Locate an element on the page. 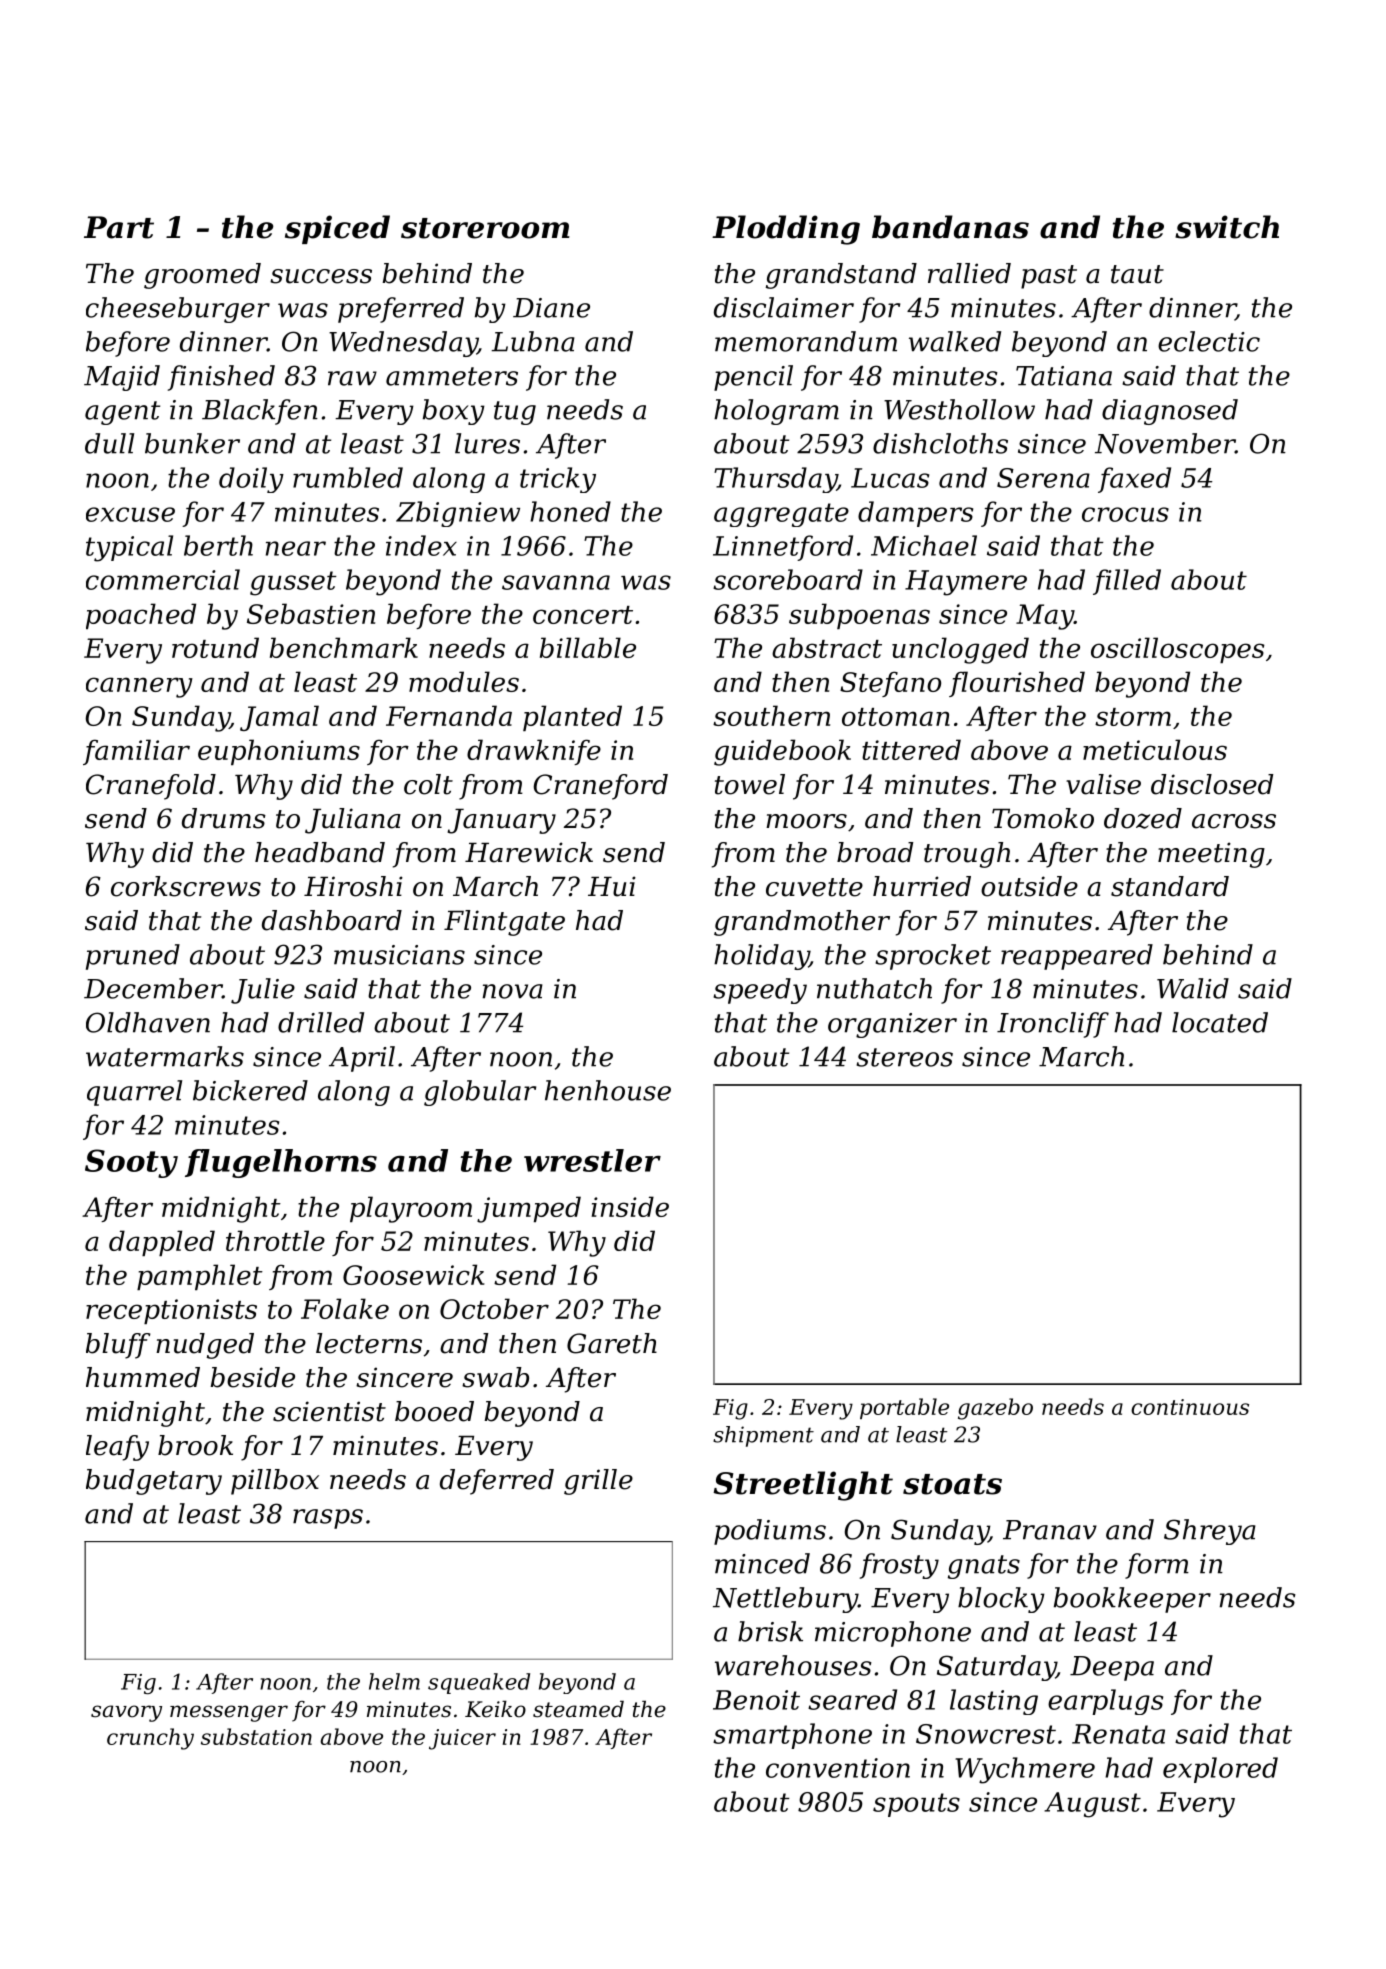  organizer is located at coordinates (892, 1025).
